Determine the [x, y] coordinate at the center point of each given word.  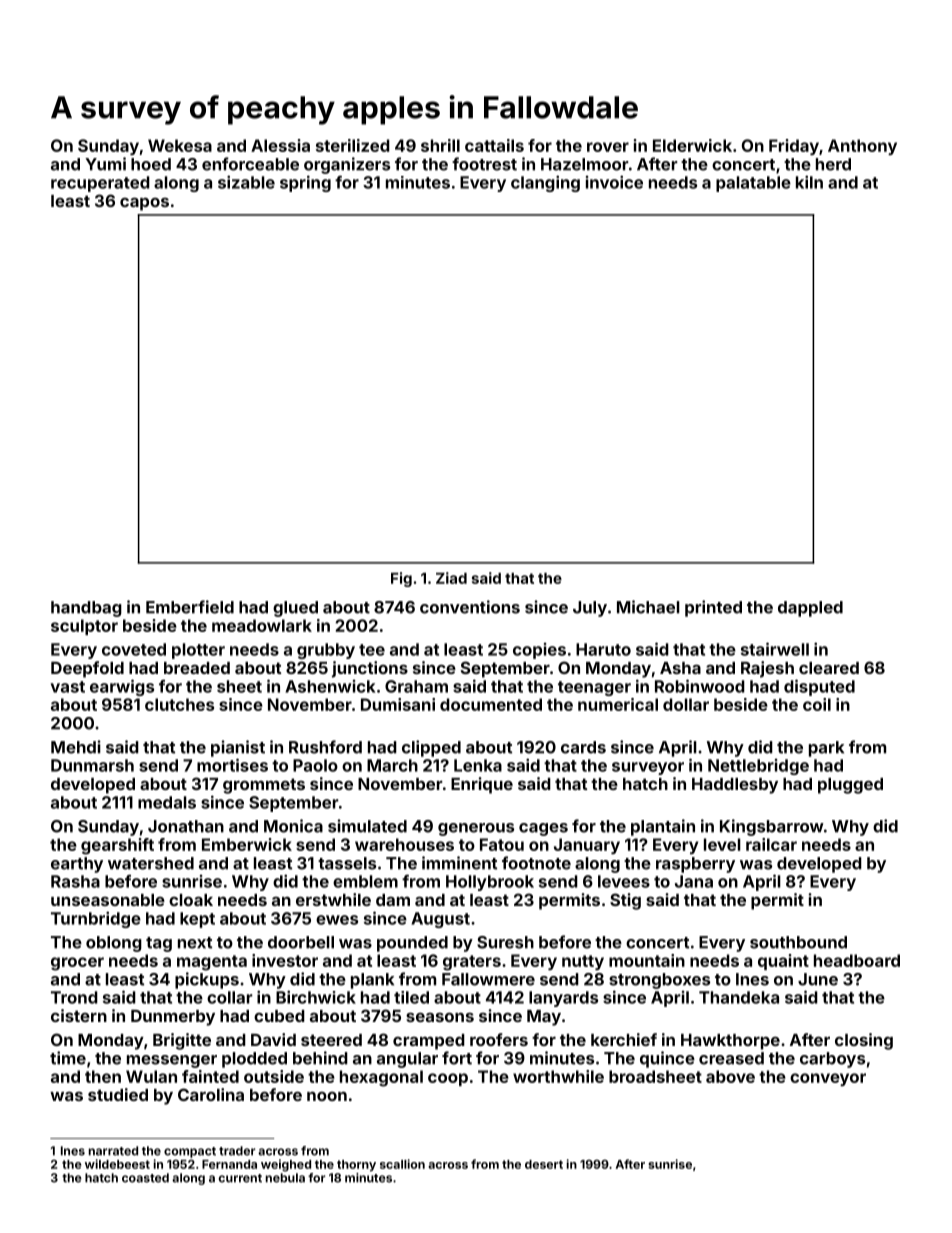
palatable [753, 184]
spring [305, 183]
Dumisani [398, 704]
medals [167, 802]
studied [118, 1094]
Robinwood [700, 686]
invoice [614, 182]
